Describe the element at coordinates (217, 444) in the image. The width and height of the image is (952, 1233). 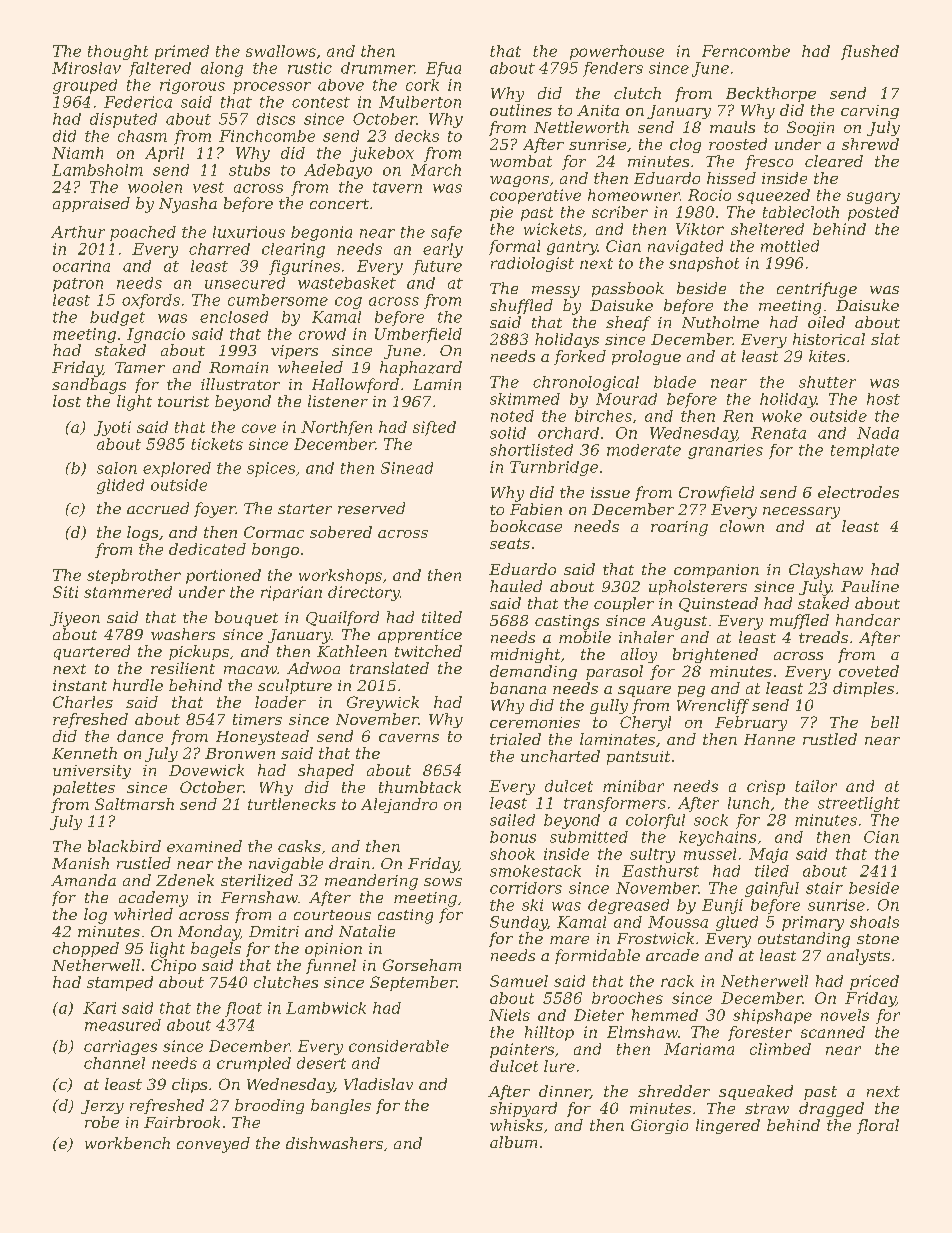
I see `tickets` at that location.
